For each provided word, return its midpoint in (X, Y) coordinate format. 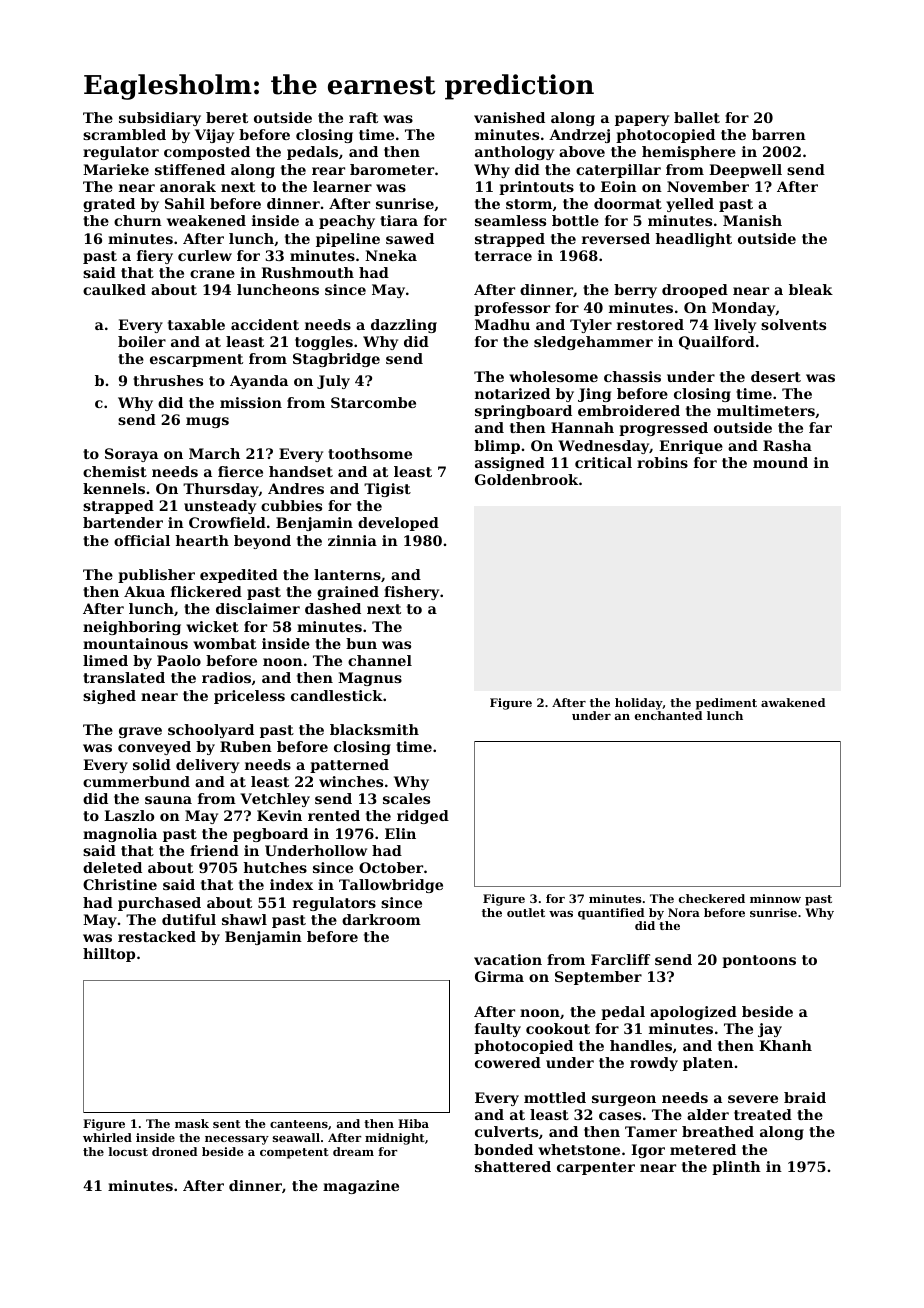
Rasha (787, 445)
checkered (712, 898)
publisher (156, 576)
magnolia (120, 835)
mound (780, 462)
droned (174, 1151)
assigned (510, 464)
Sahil (185, 203)
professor (512, 309)
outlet (526, 912)
